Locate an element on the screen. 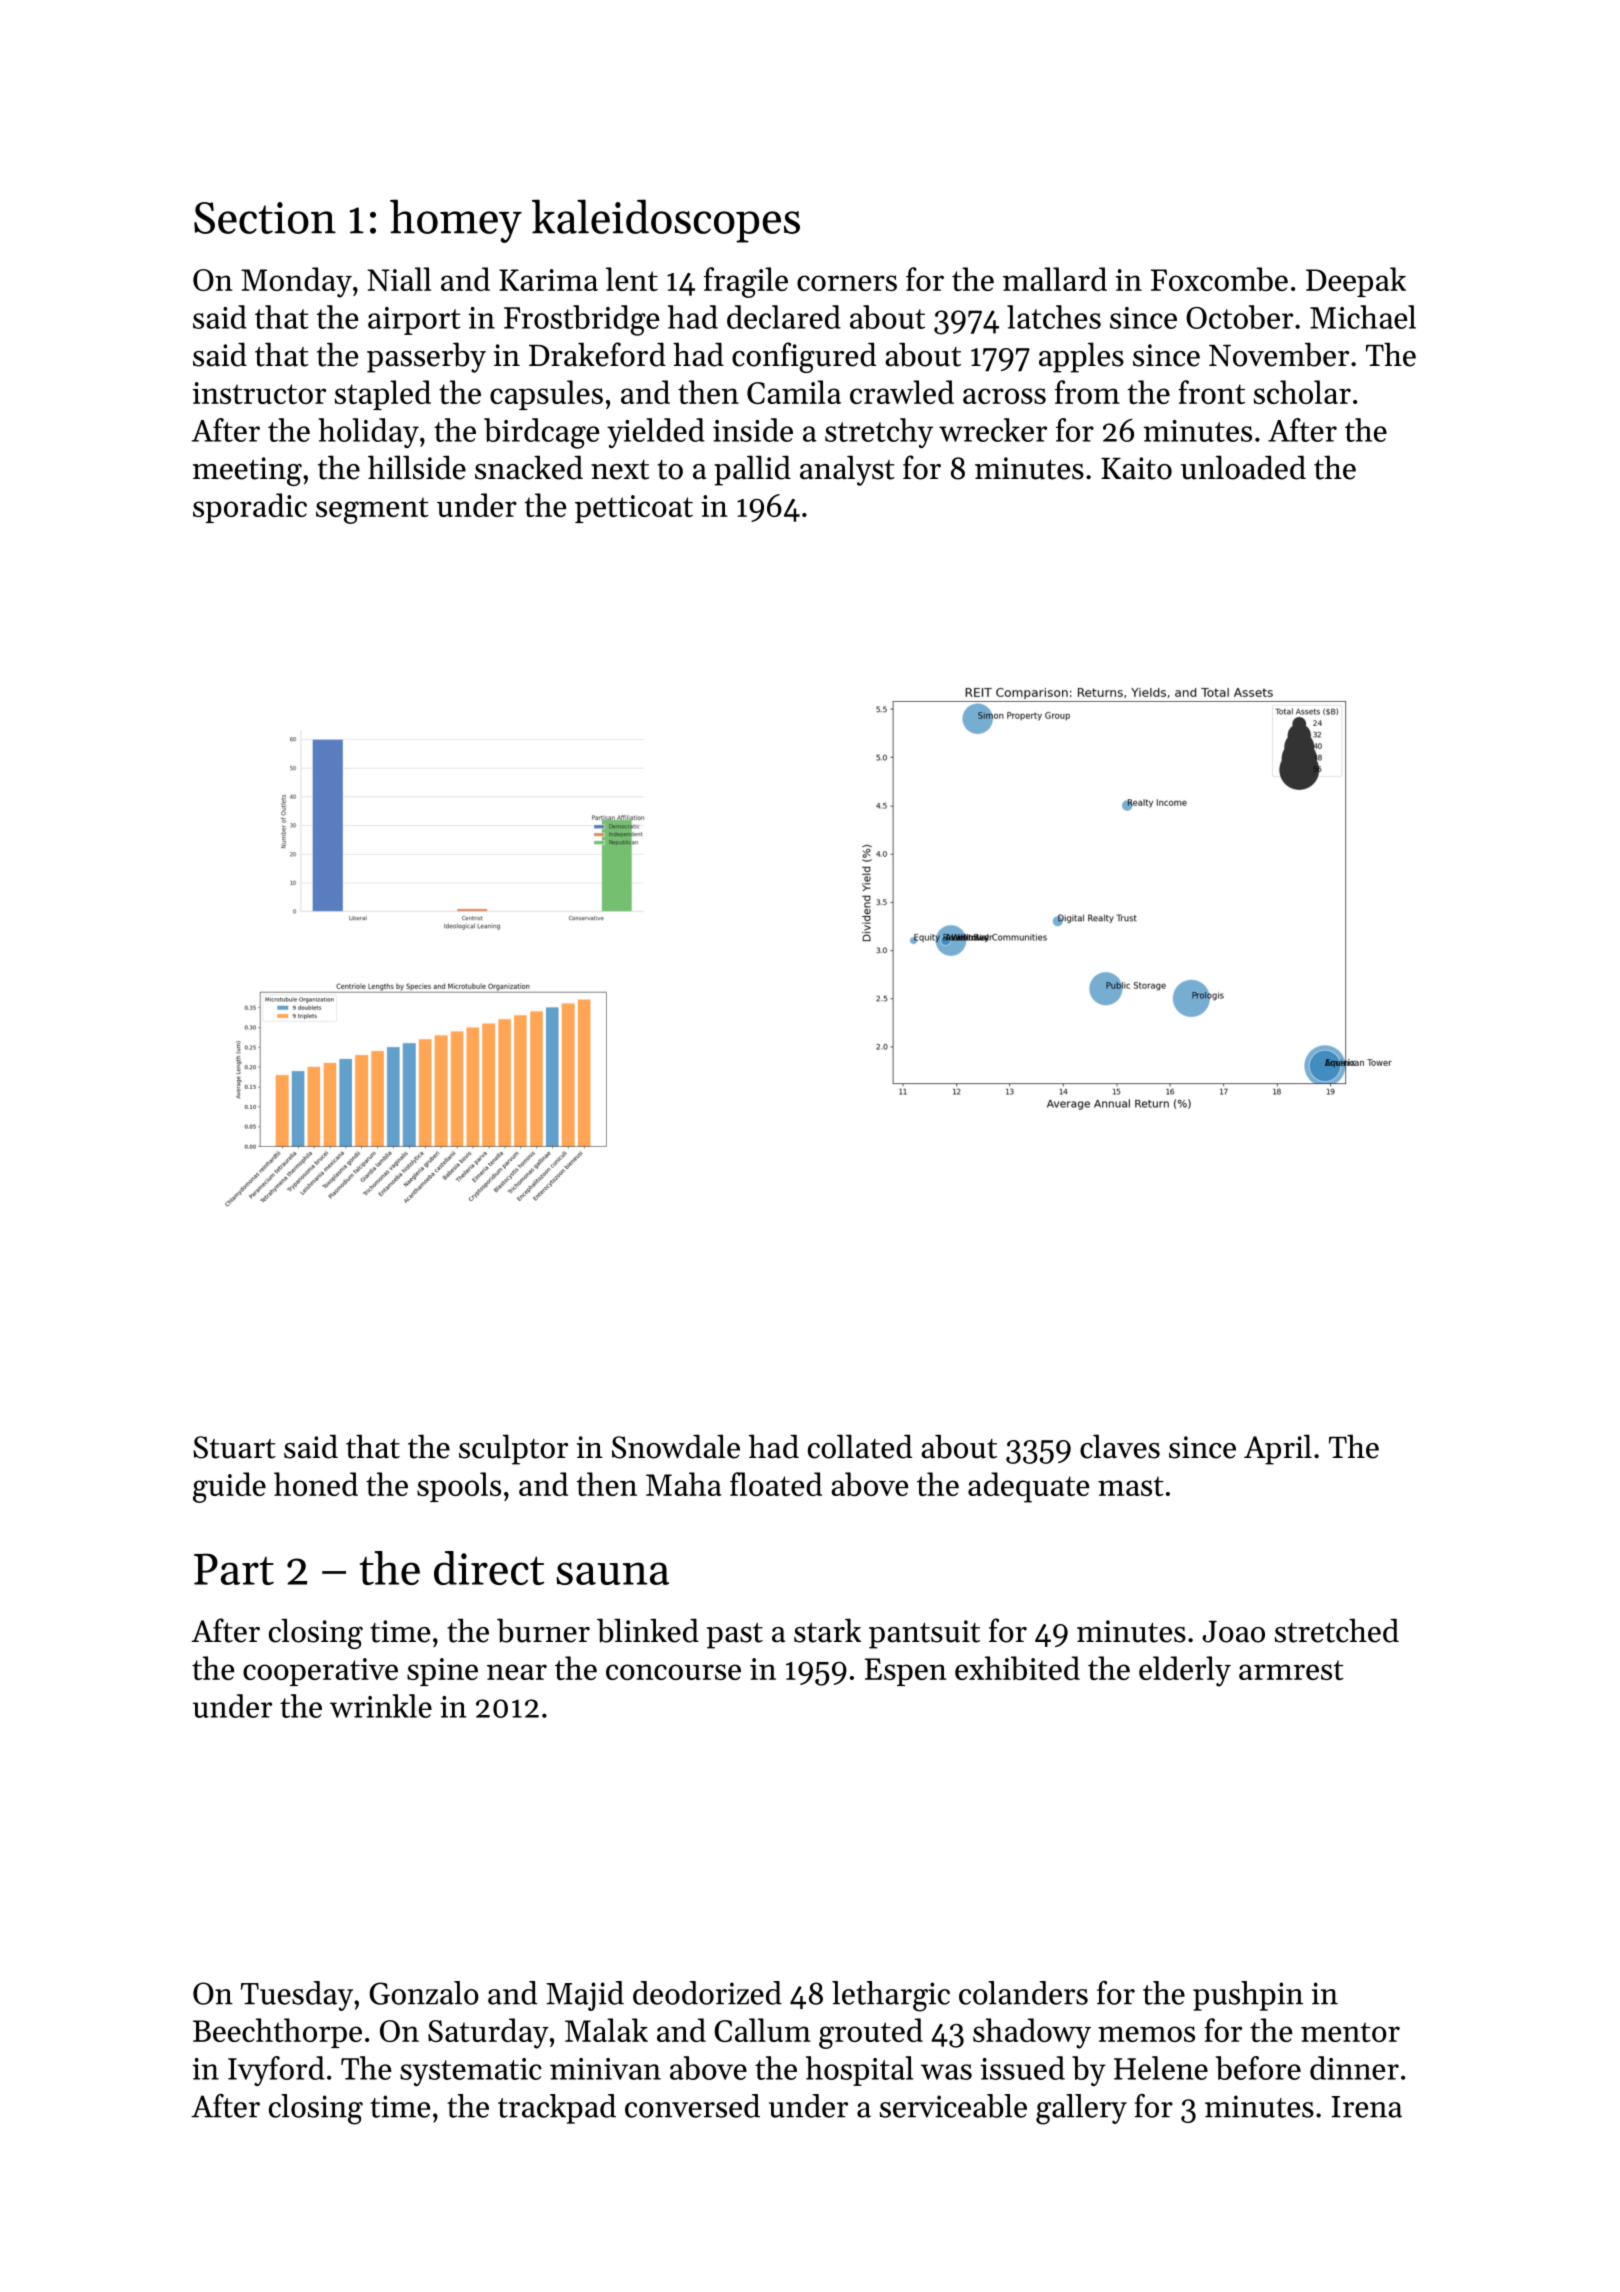 This screenshot has width=1620, height=2292. Foxcombe is located at coordinates (1219, 279).
